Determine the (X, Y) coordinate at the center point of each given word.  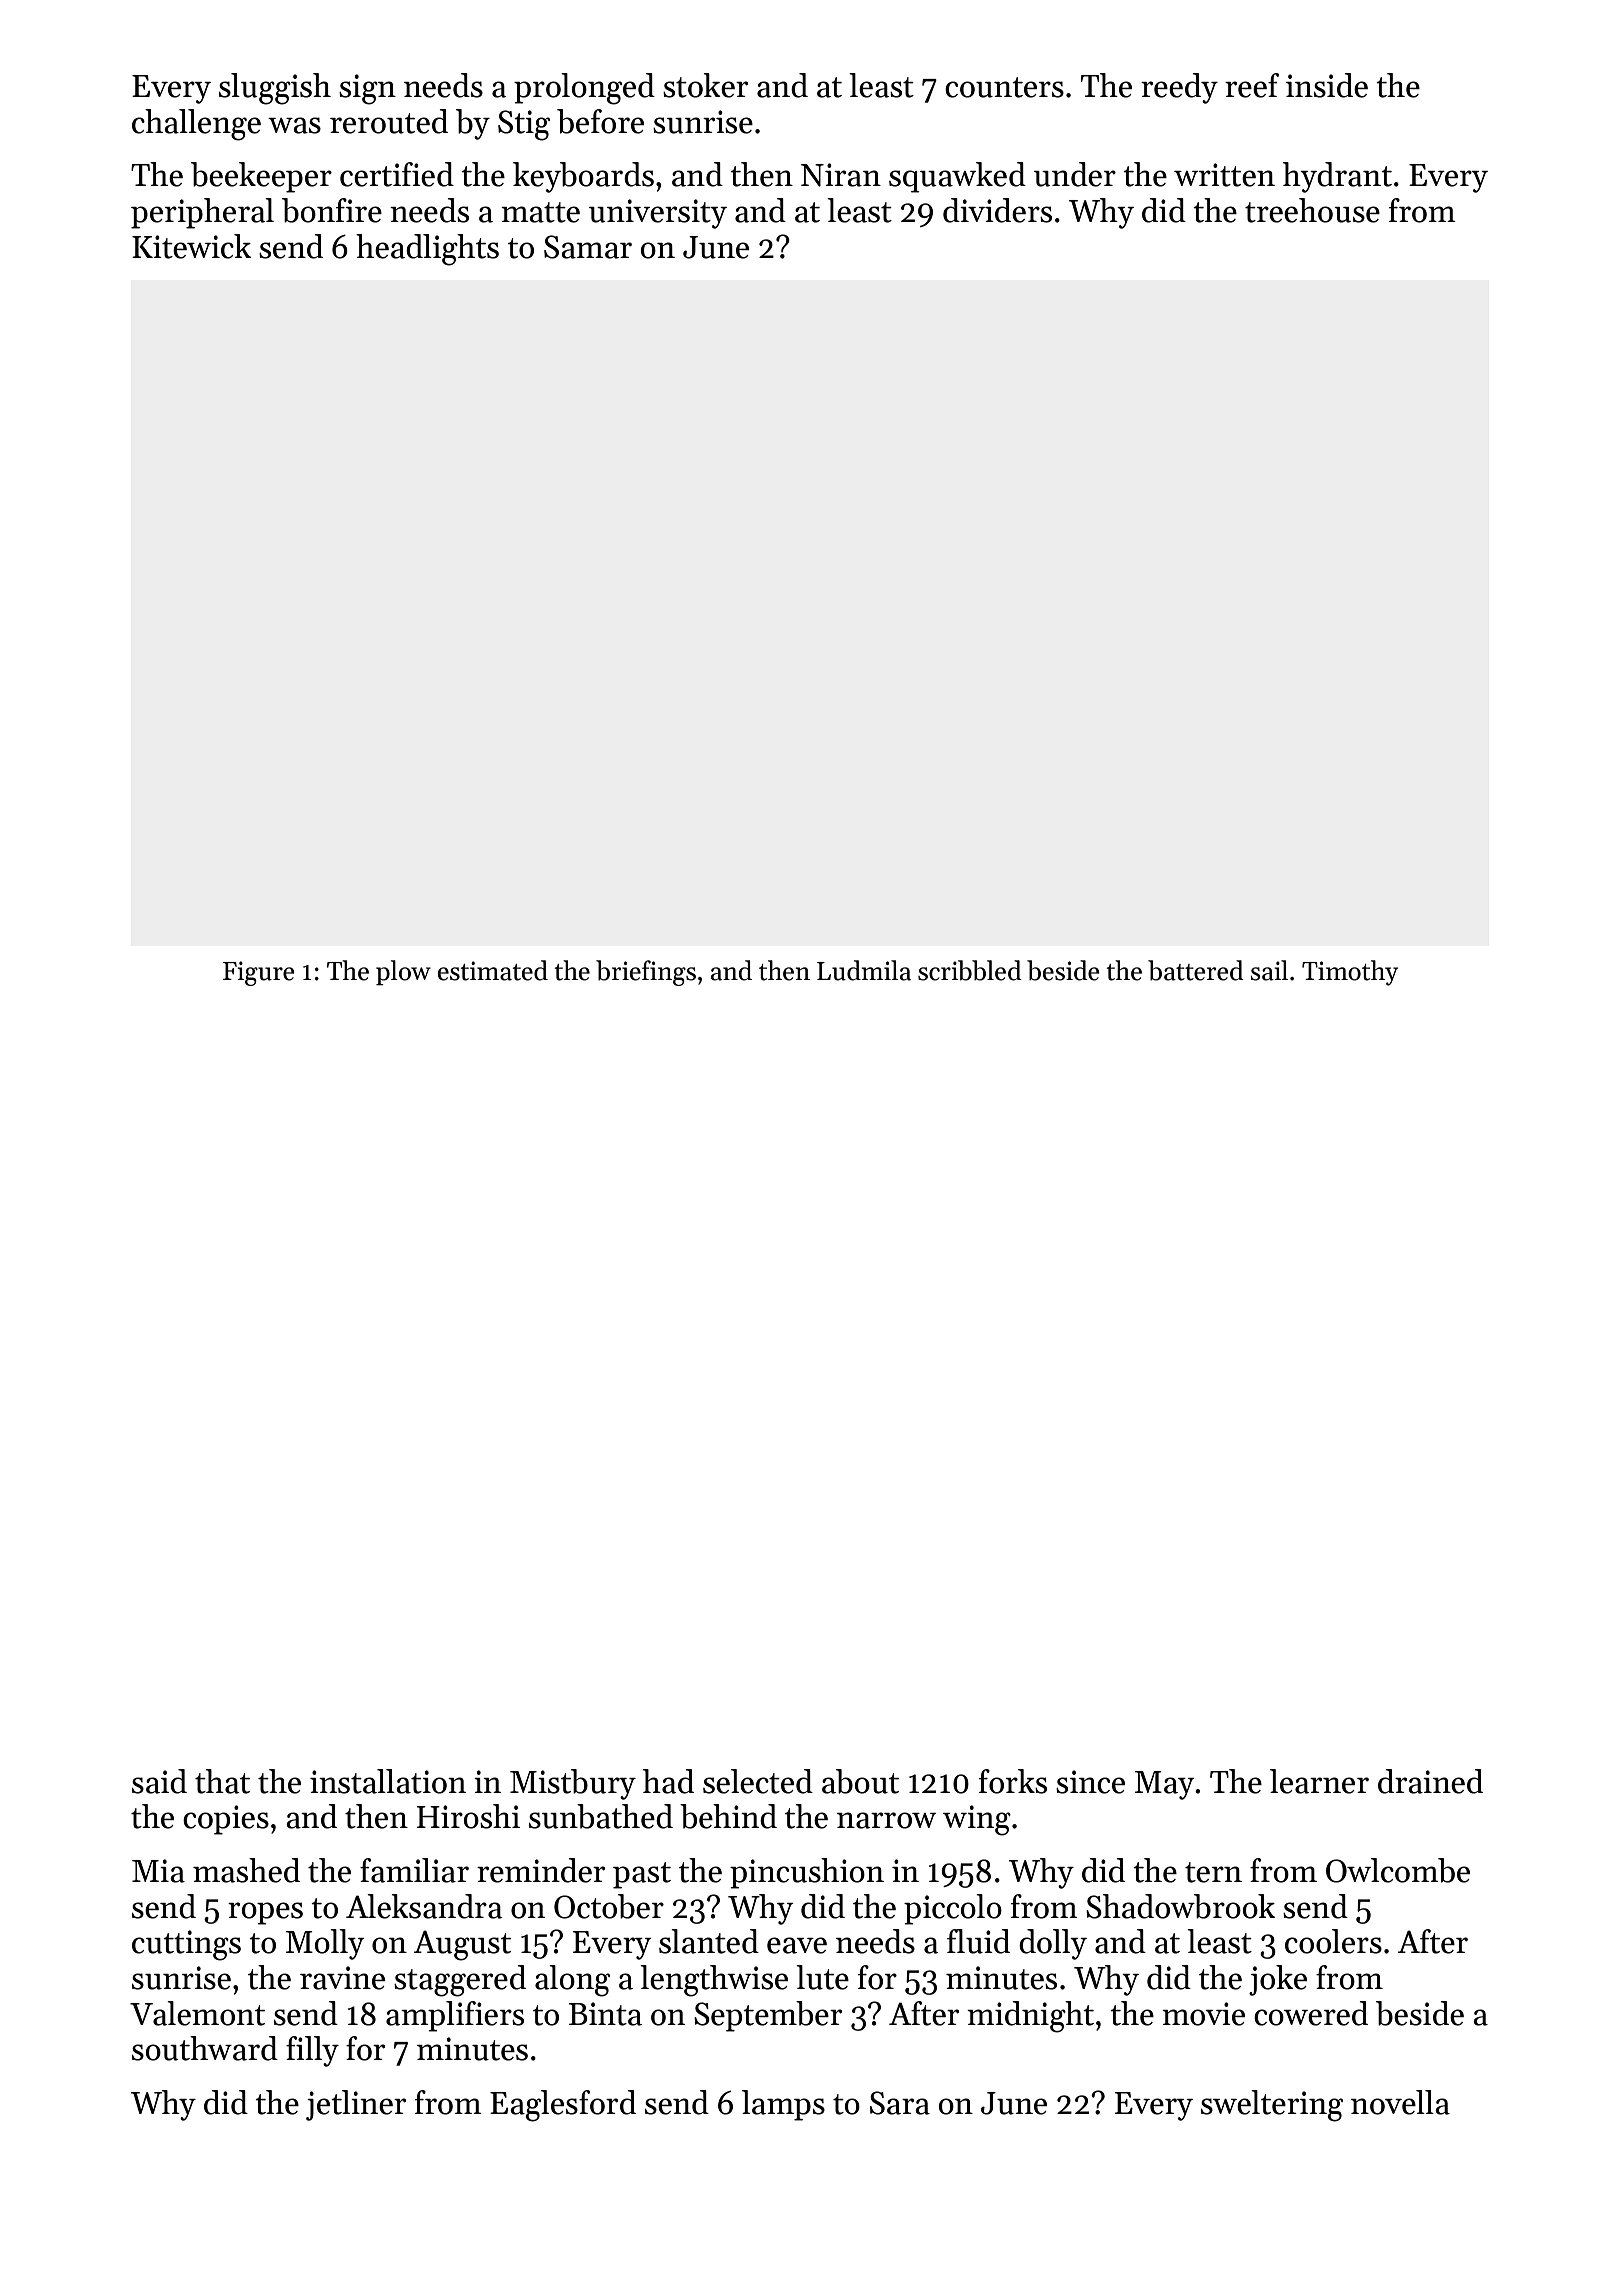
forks (1013, 1781)
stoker (705, 85)
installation (388, 1781)
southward (205, 2048)
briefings (646, 973)
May (1164, 1785)
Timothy (1350, 973)
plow (403, 973)
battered (1196, 970)
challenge (196, 125)
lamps (783, 2105)
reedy (1179, 88)
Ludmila (864, 970)
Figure (259, 973)
